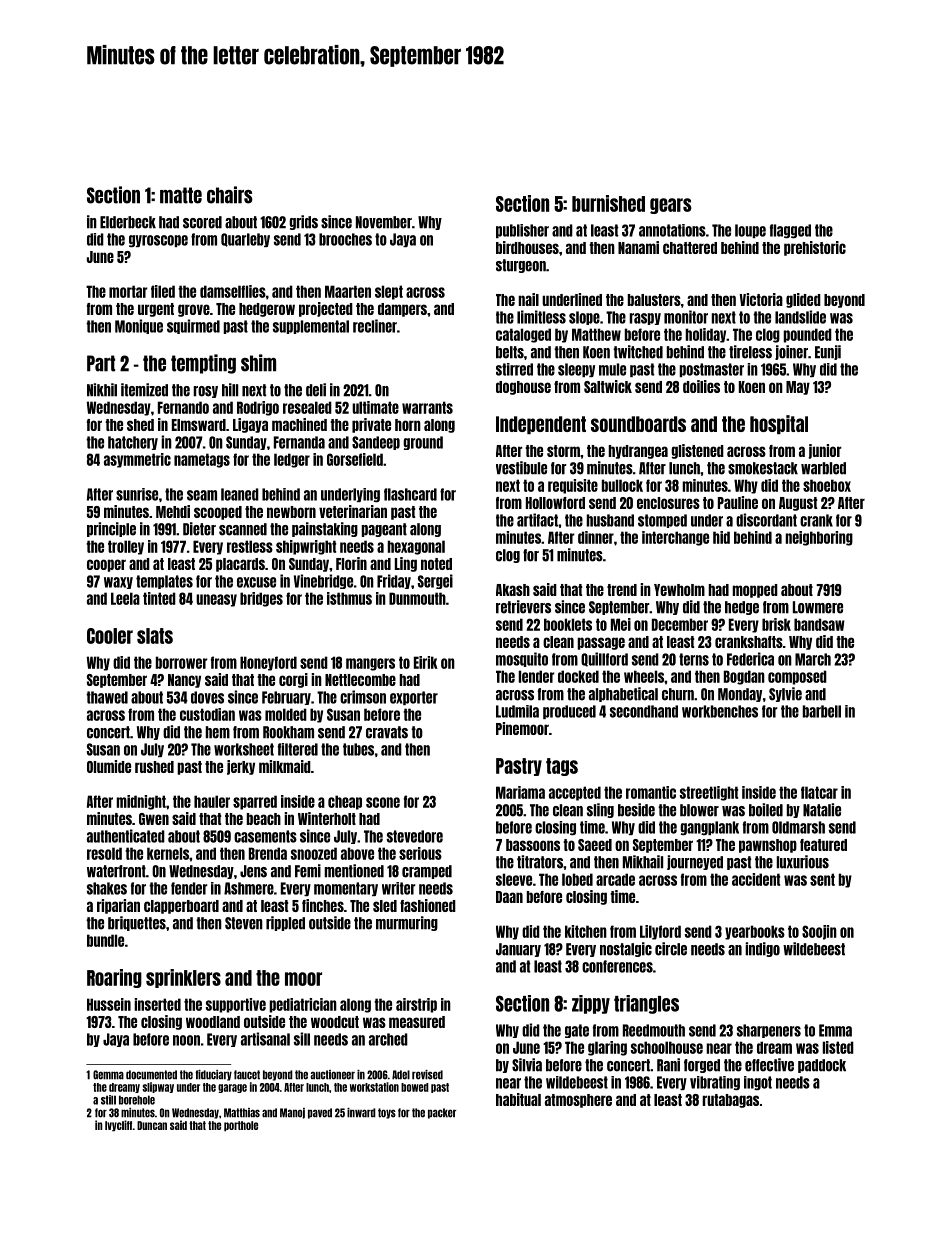  What do you see at coordinates (241, 1126) in the screenshot?
I see `porthole` at bounding box center [241, 1126].
